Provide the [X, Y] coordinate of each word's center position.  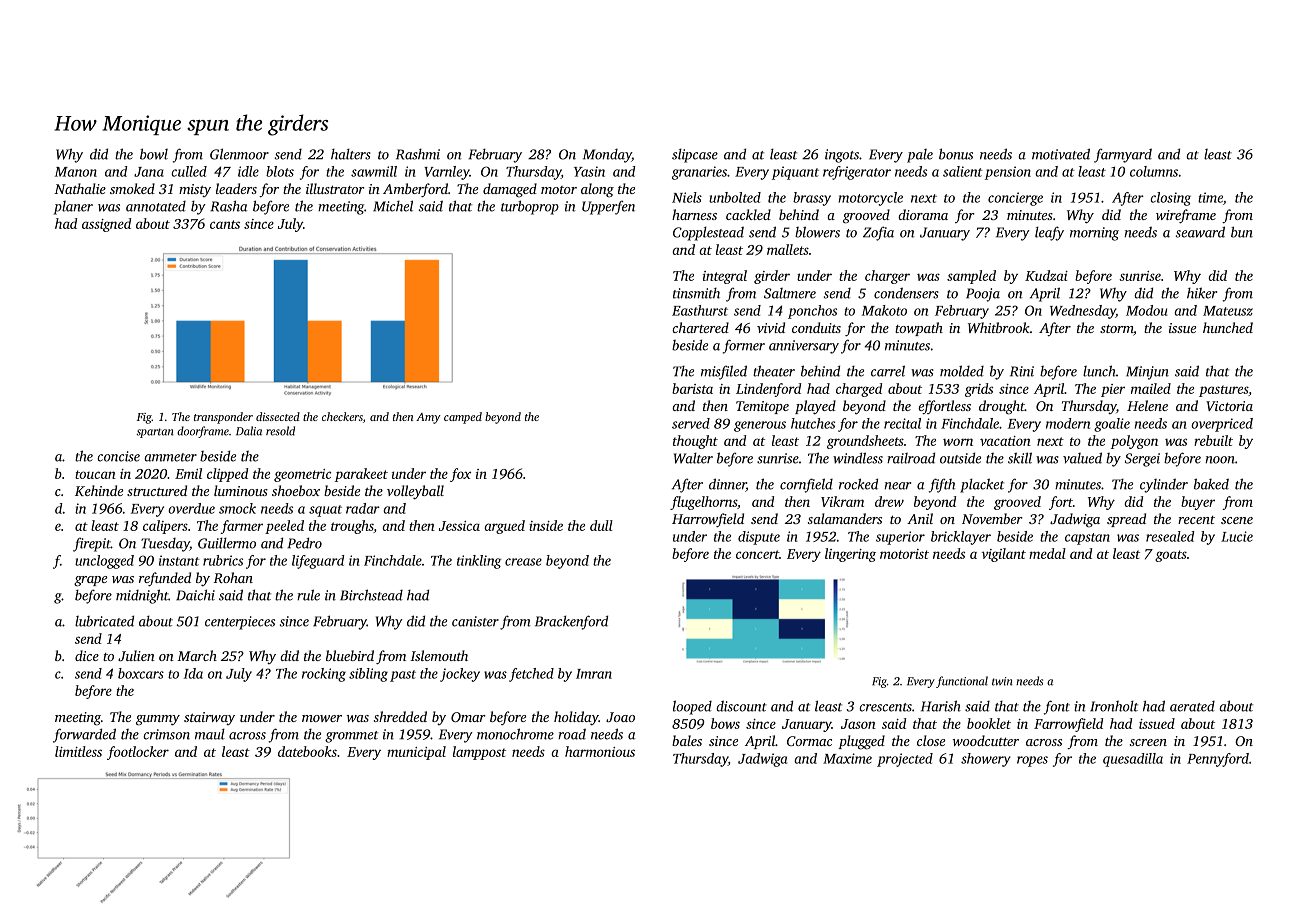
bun [1242, 232]
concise [118, 456]
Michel [393, 206]
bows [725, 723]
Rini [1022, 371]
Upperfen [608, 207]
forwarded [84, 735]
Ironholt [1114, 706]
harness [694, 214]
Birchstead [371, 595]
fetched [531, 675]
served [691, 423]
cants [225, 224]
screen [1148, 742]
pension [1008, 173]
